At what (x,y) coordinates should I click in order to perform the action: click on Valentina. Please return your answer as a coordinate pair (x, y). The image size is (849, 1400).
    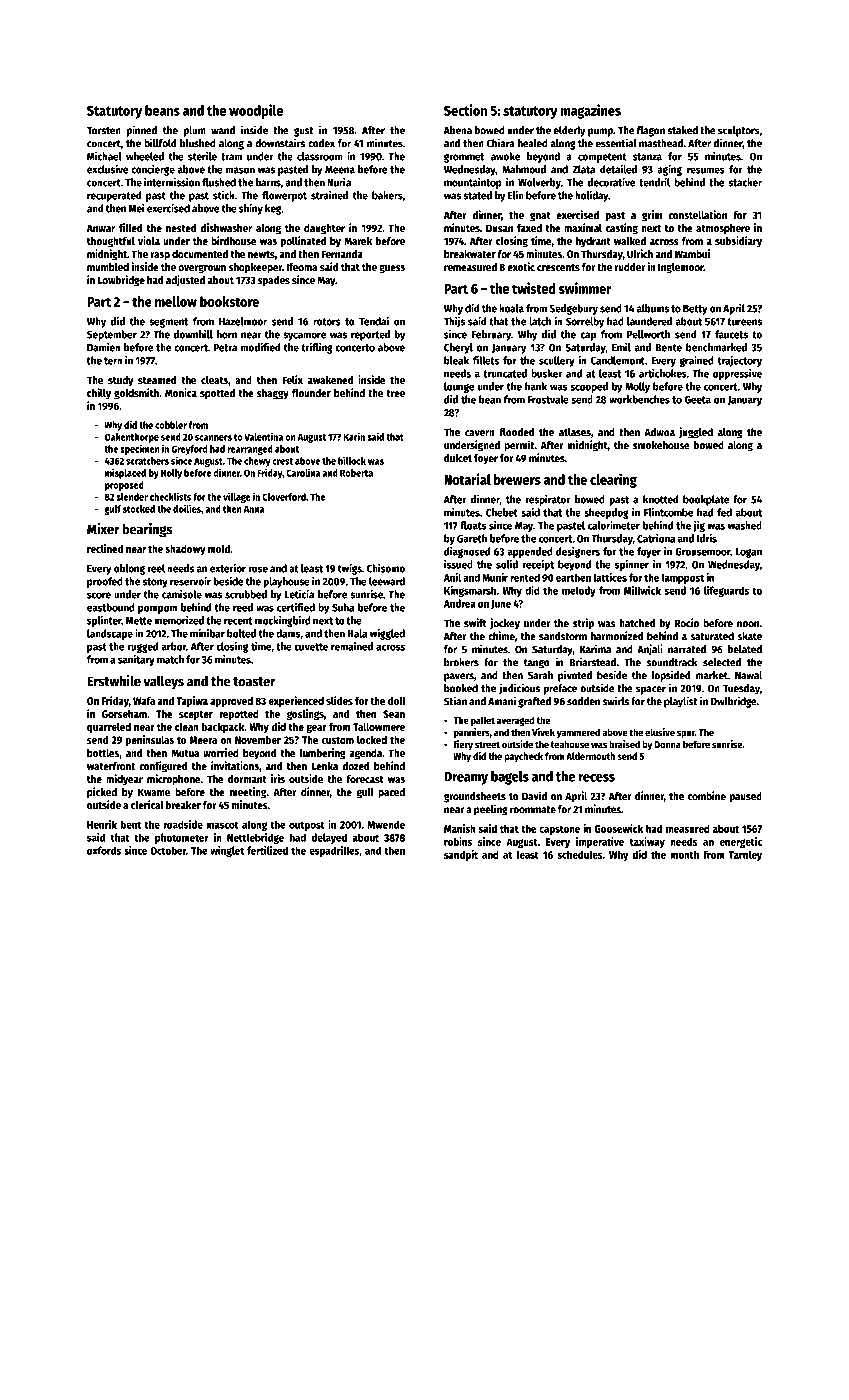
    Looking at the image, I should click on (263, 436).
